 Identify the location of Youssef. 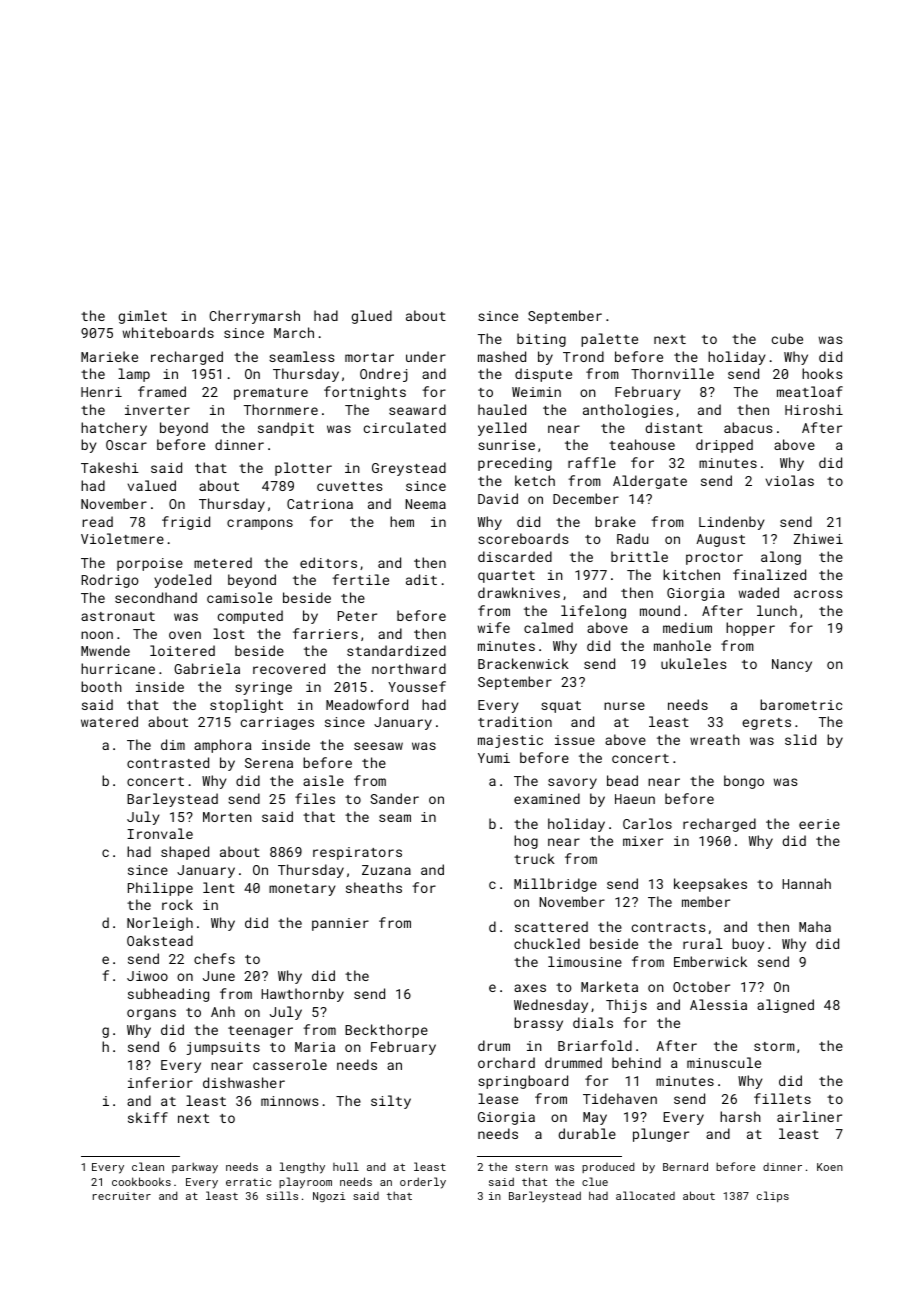
(417, 686).
